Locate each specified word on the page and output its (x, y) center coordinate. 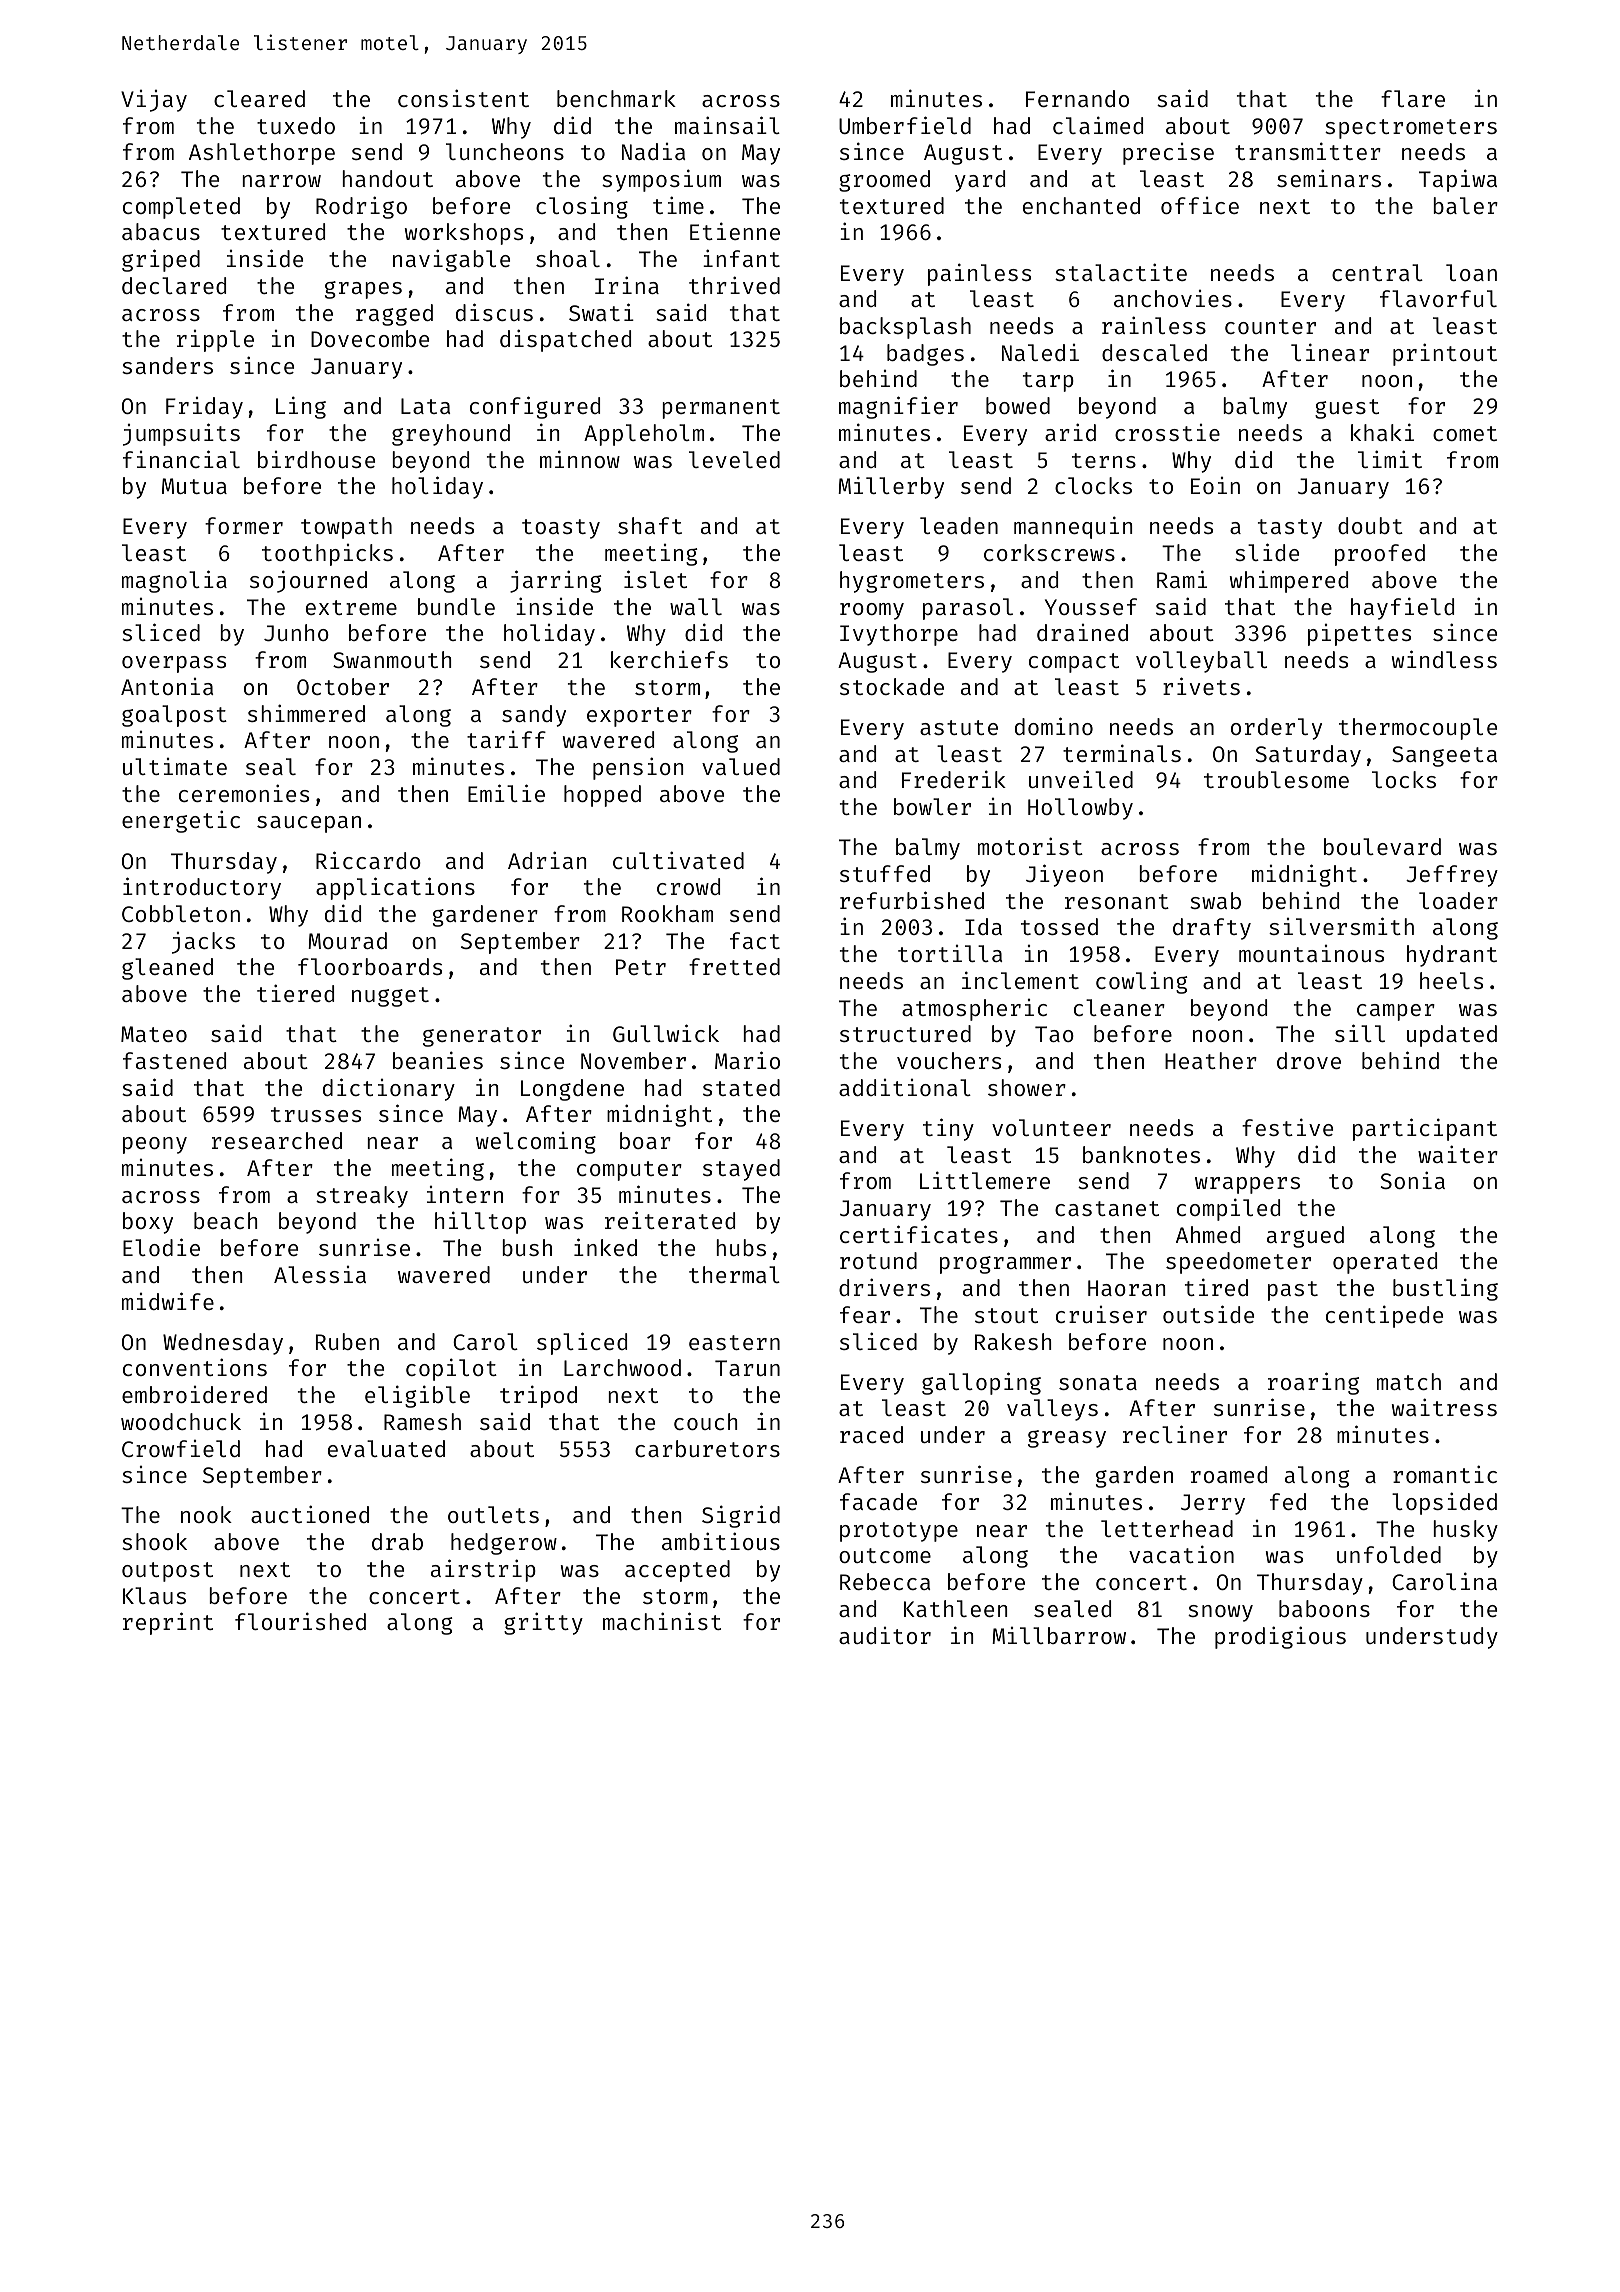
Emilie (506, 793)
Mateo (154, 1034)
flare (1413, 98)
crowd (688, 886)
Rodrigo (361, 207)
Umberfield (905, 125)
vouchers (949, 1060)
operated (1385, 1263)
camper (1396, 1012)
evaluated (386, 1448)
